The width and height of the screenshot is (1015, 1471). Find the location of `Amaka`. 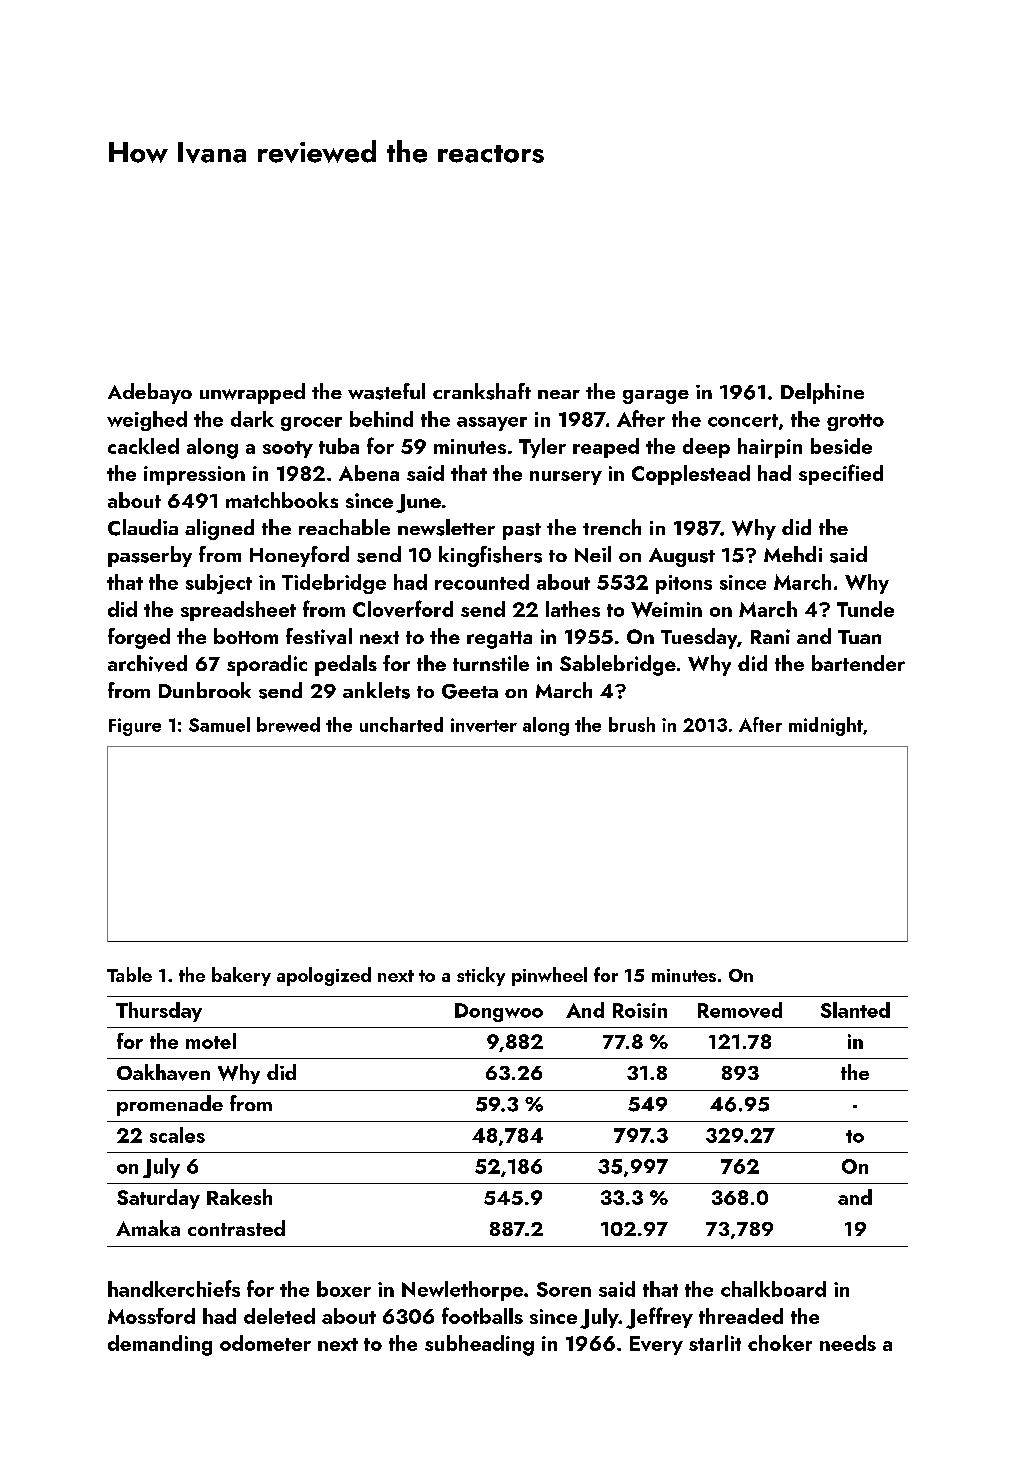

Amaka is located at coordinates (148, 1228).
